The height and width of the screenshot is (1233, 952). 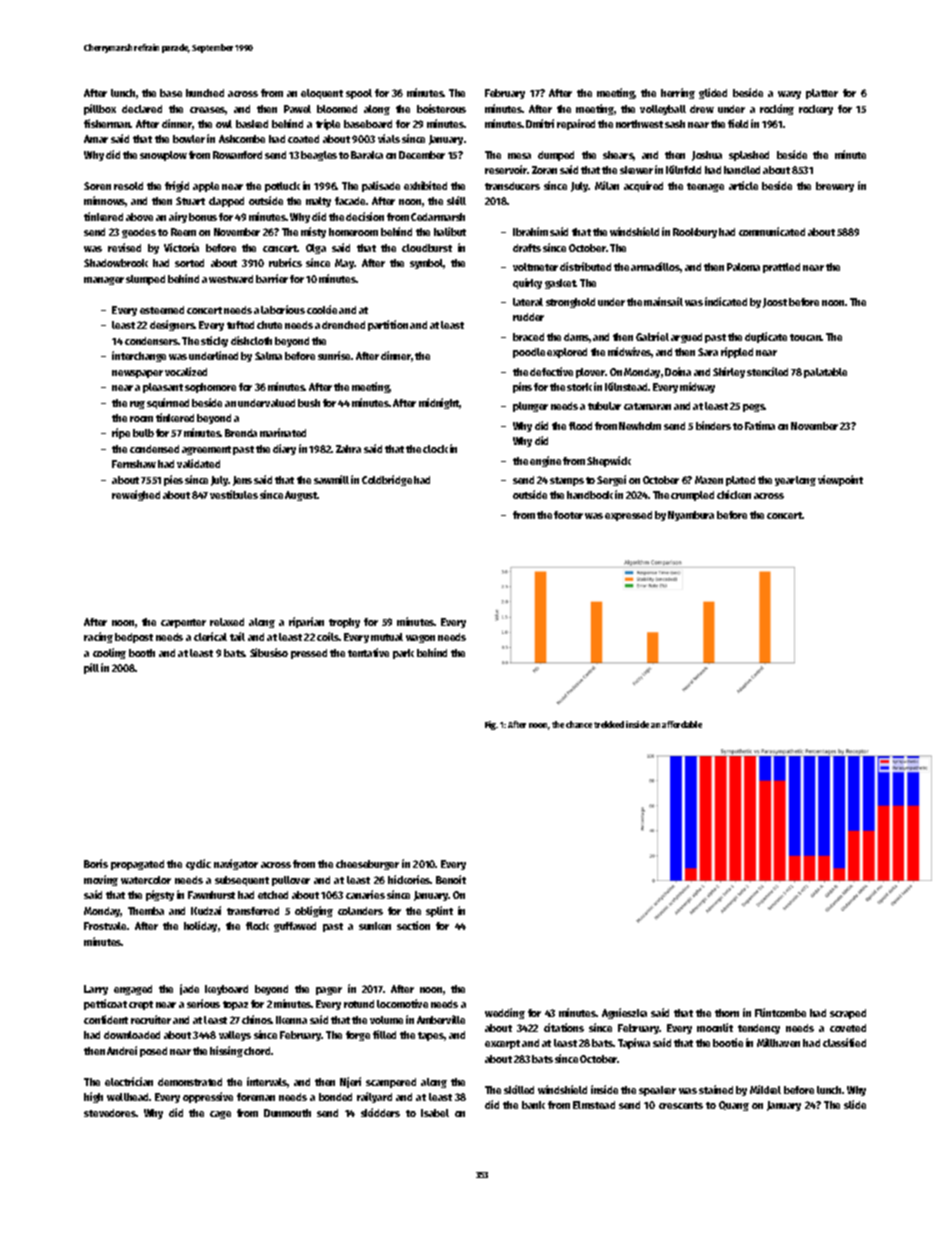 What do you see at coordinates (451, 879) in the screenshot?
I see `Benoit` at bounding box center [451, 879].
